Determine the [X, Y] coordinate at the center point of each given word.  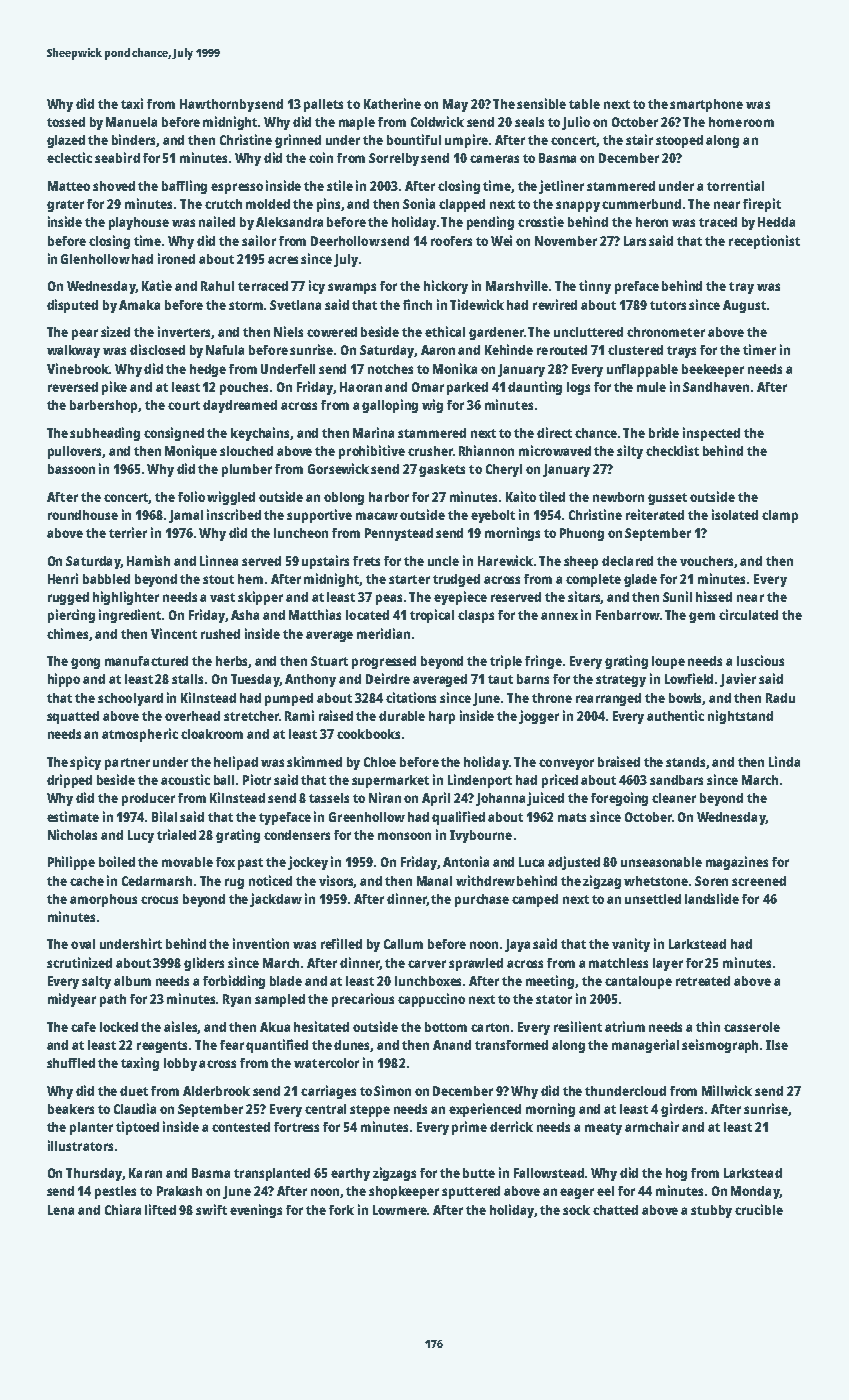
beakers [71, 1109]
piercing [71, 616]
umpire [466, 141]
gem [702, 617]
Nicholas [72, 834]
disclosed [157, 349]
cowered [332, 332]
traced [718, 222]
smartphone [706, 105]
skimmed [314, 761]
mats [572, 817]
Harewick [505, 560]
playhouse [139, 223]
